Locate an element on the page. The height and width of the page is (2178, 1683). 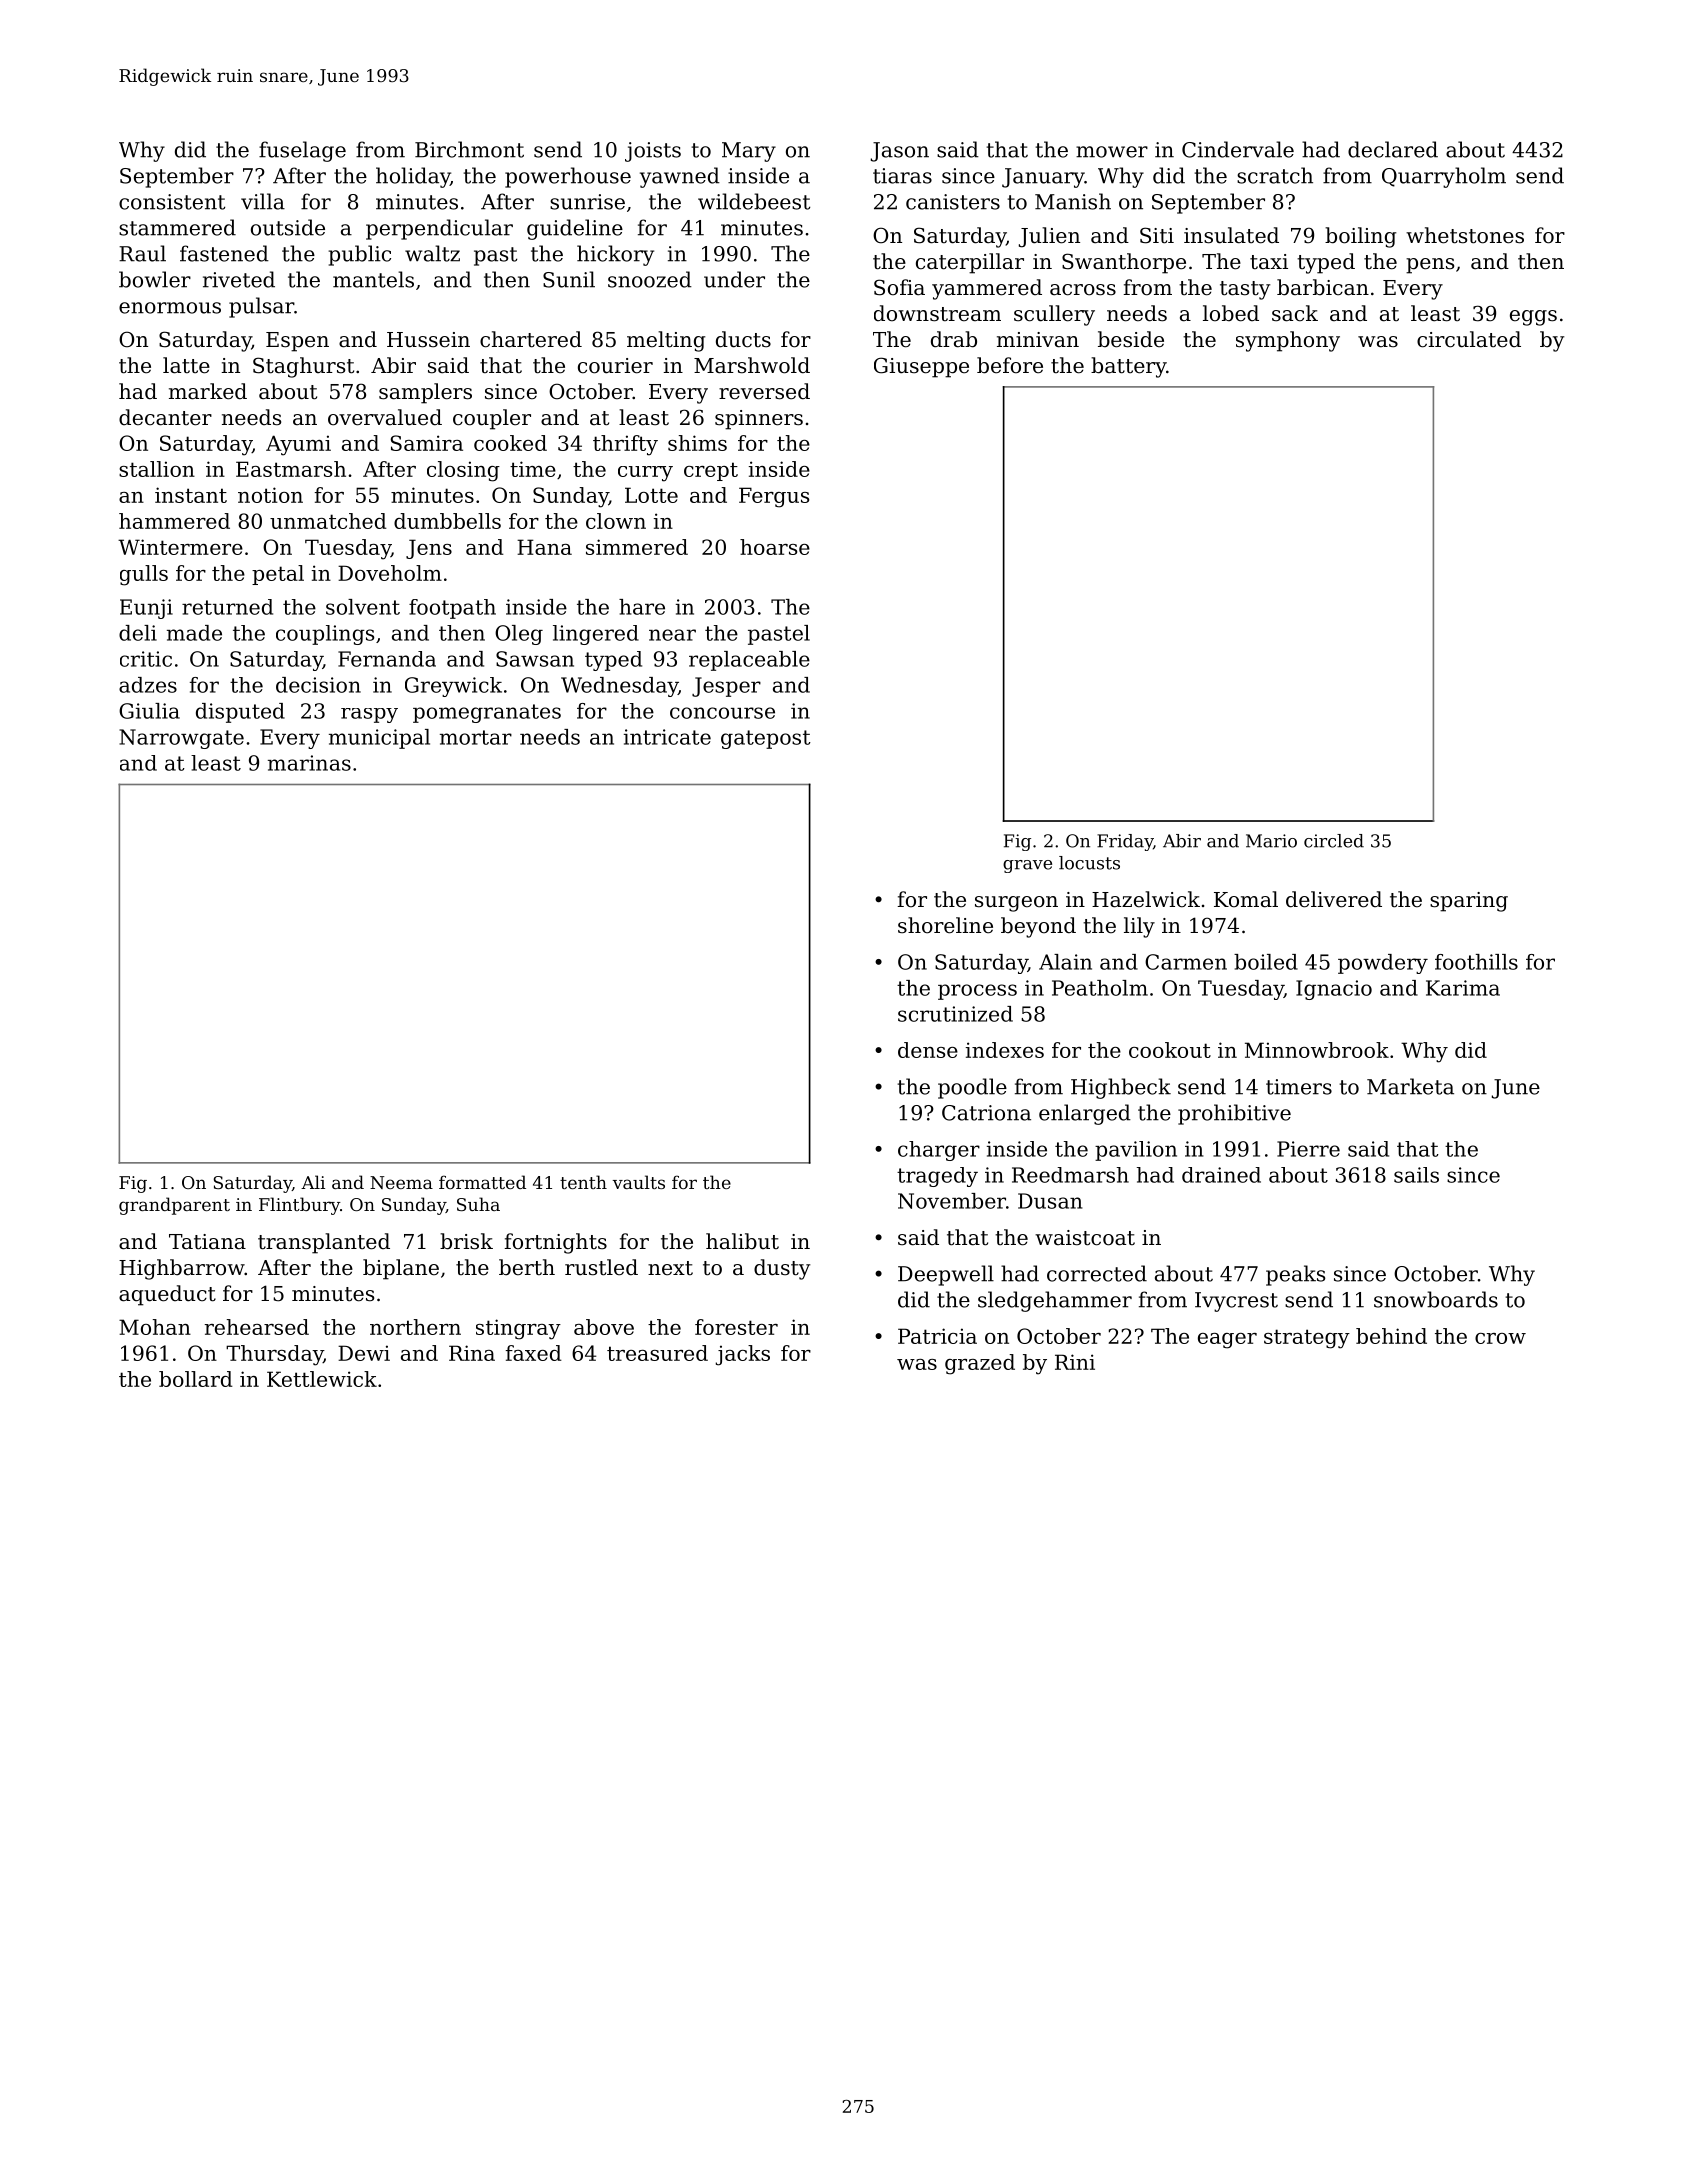
Mohan is located at coordinates (155, 1327).
